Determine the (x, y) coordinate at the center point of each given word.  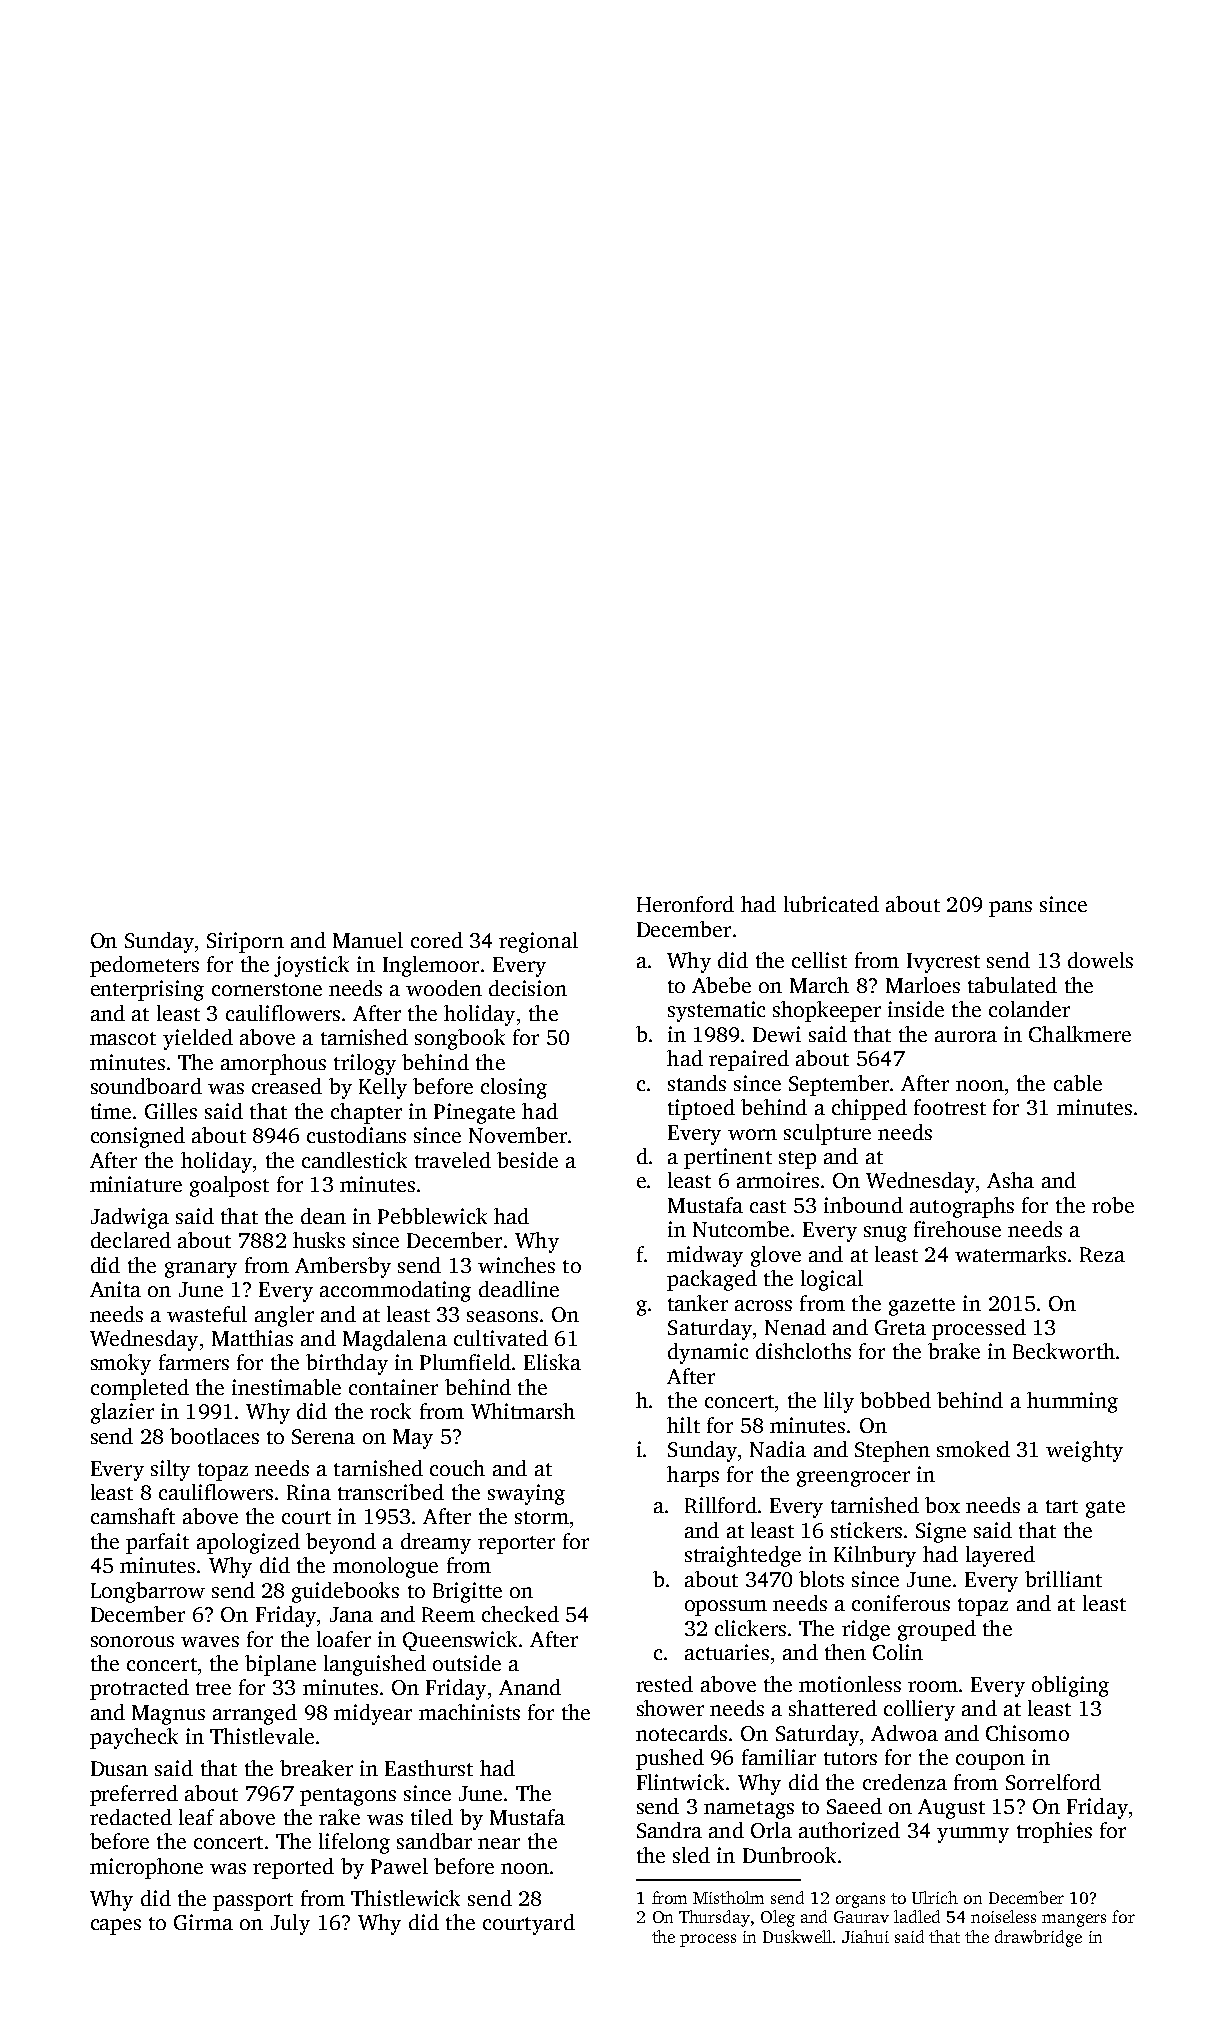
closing (514, 1088)
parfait (157, 1543)
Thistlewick (405, 1898)
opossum (726, 1608)
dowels (1100, 960)
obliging (1070, 1686)
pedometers (144, 966)
